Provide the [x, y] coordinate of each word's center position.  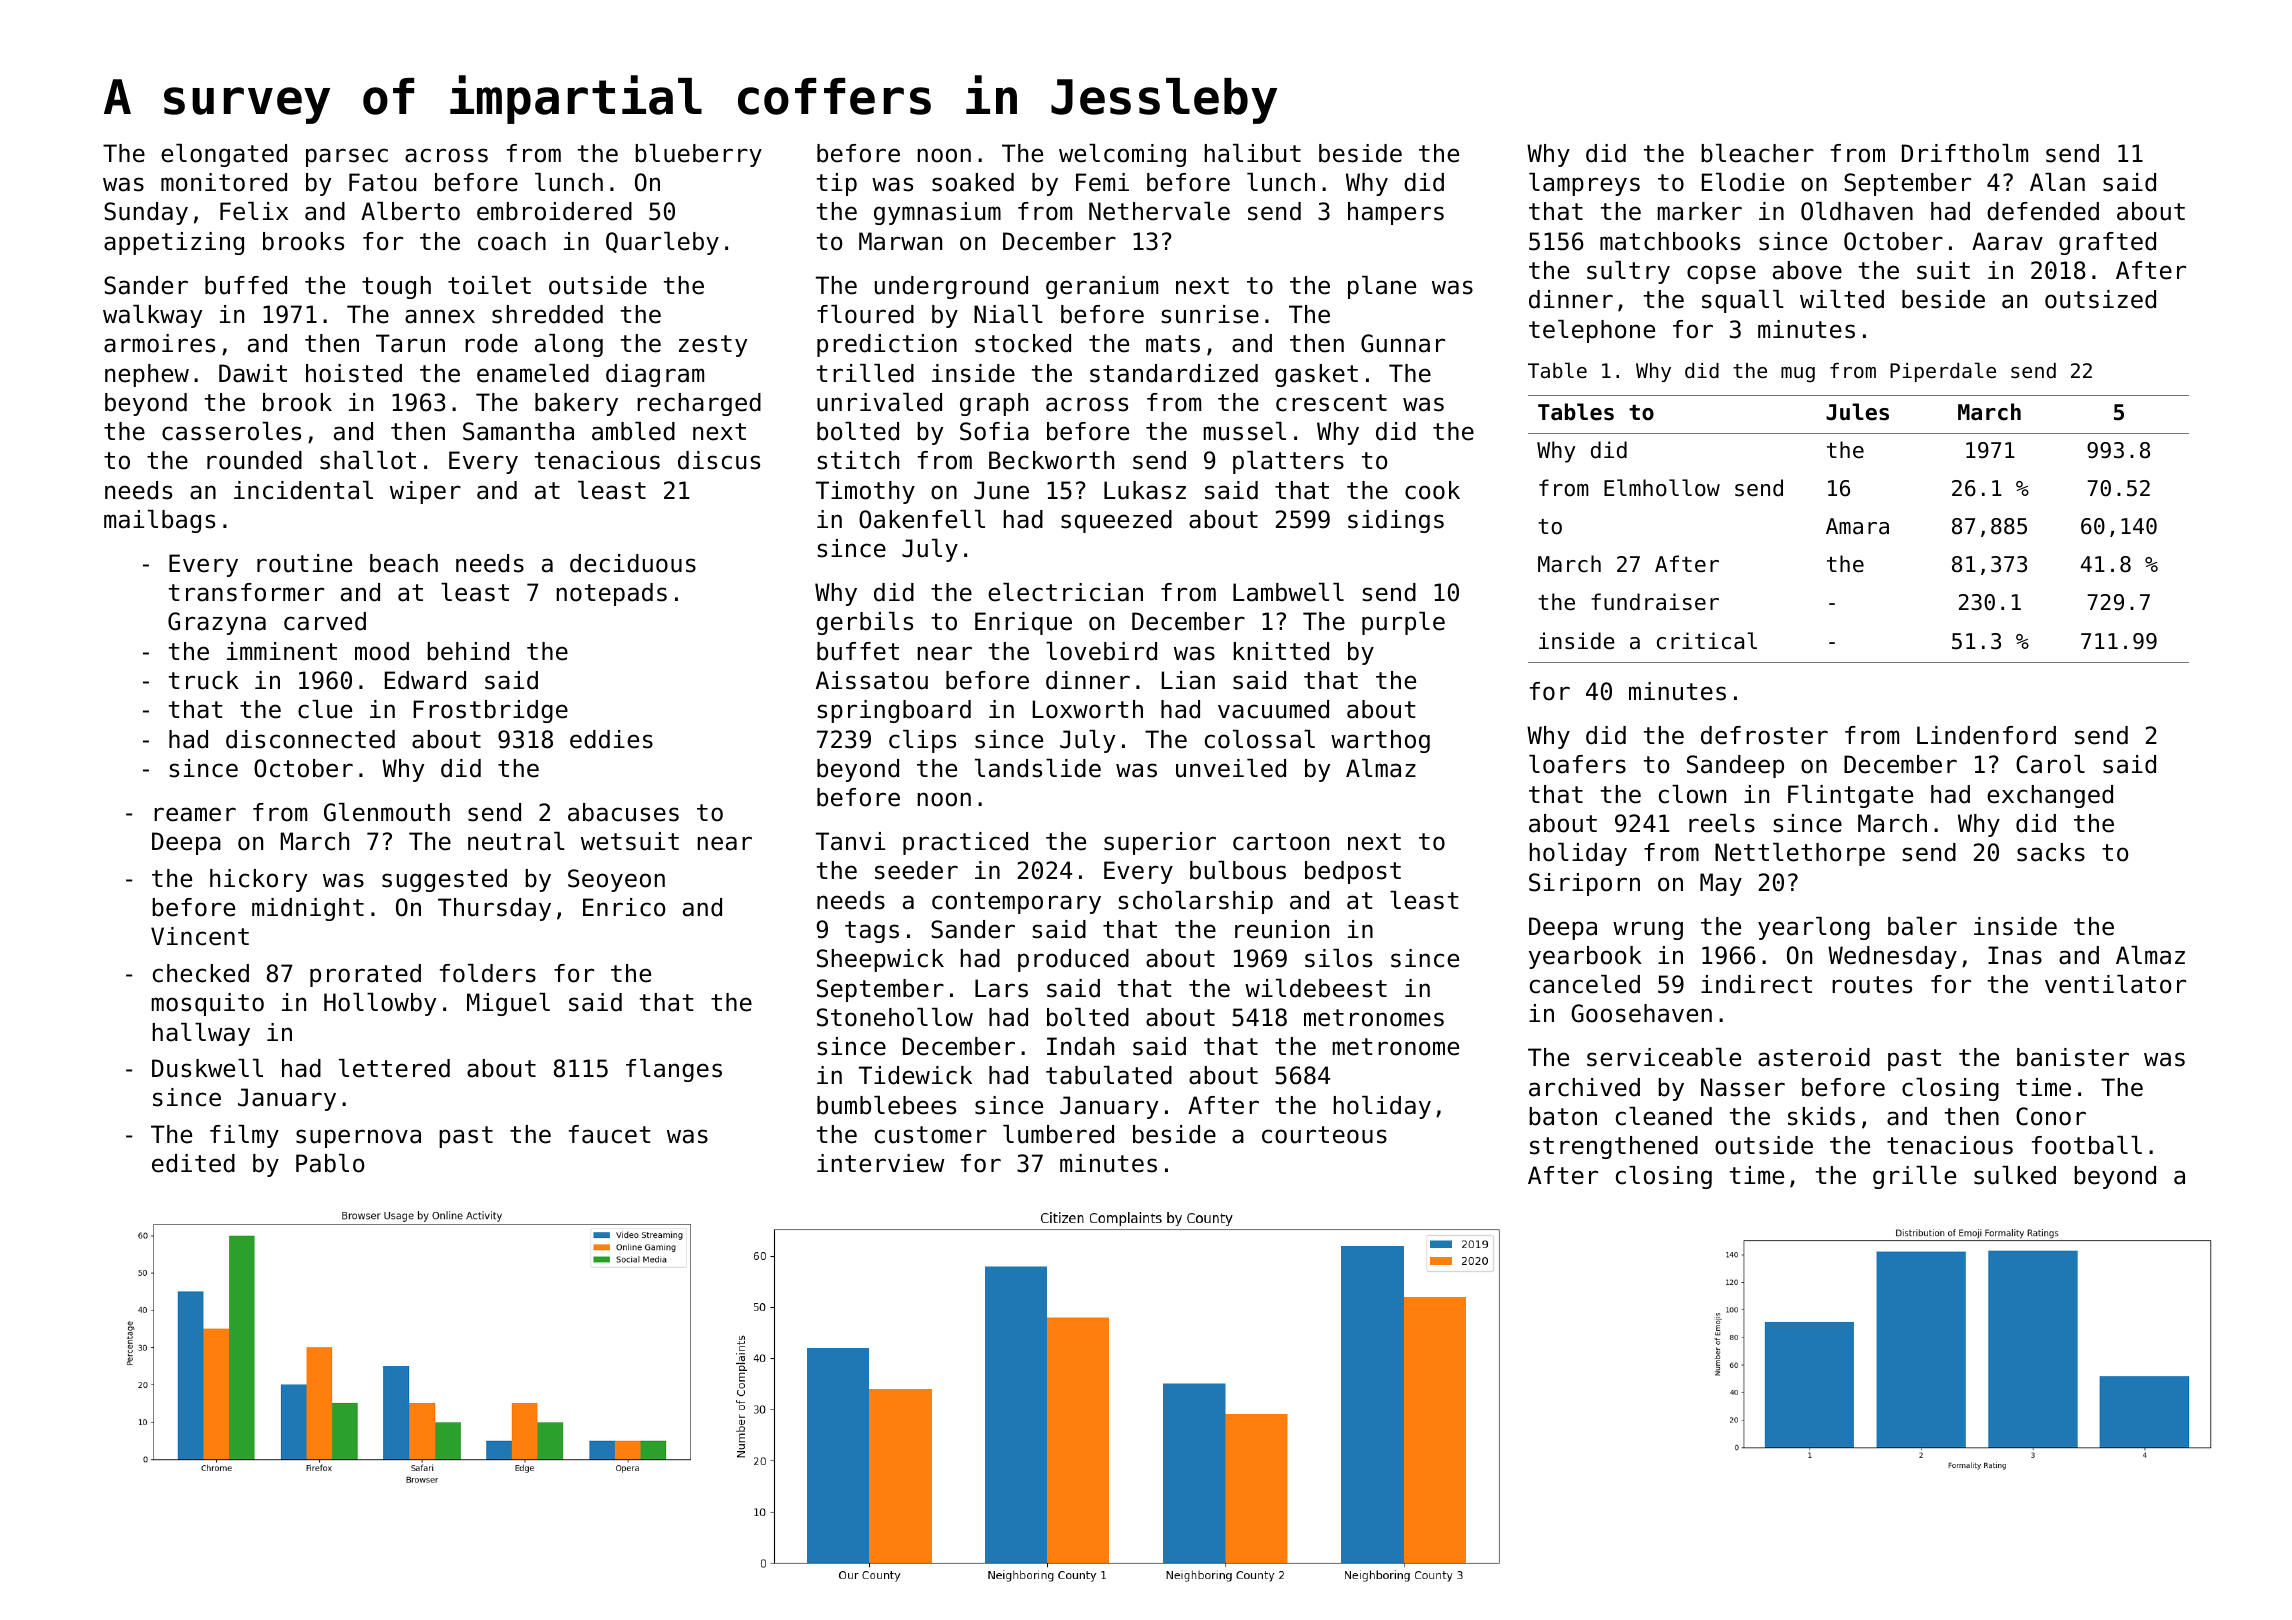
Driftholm [1965, 153]
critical [1707, 641]
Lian [1188, 680]
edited [193, 1163]
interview [880, 1163]
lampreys [1584, 184]
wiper [425, 492]
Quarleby [662, 243]
